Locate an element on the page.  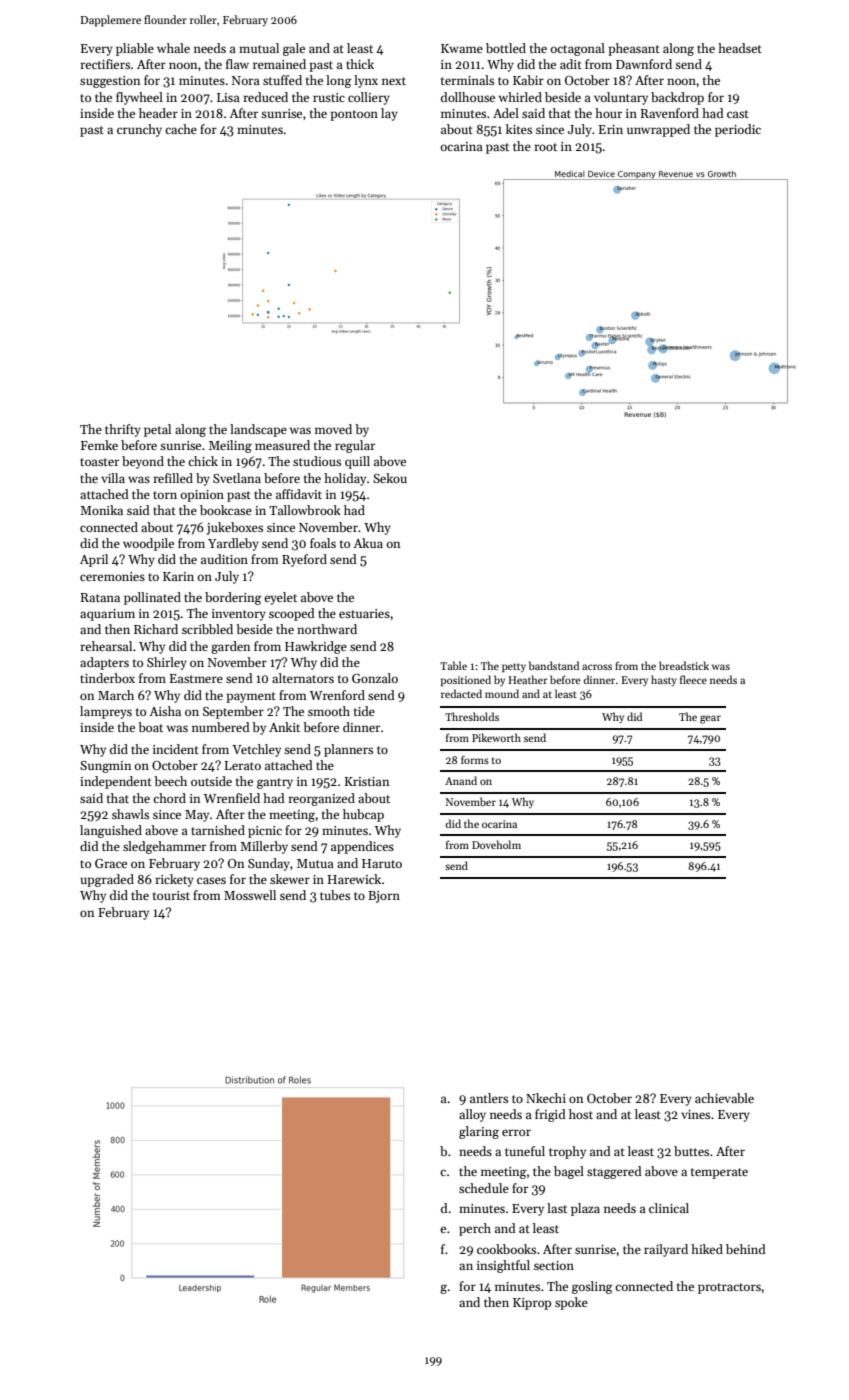
Sekou is located at coordinates (390, 478).
